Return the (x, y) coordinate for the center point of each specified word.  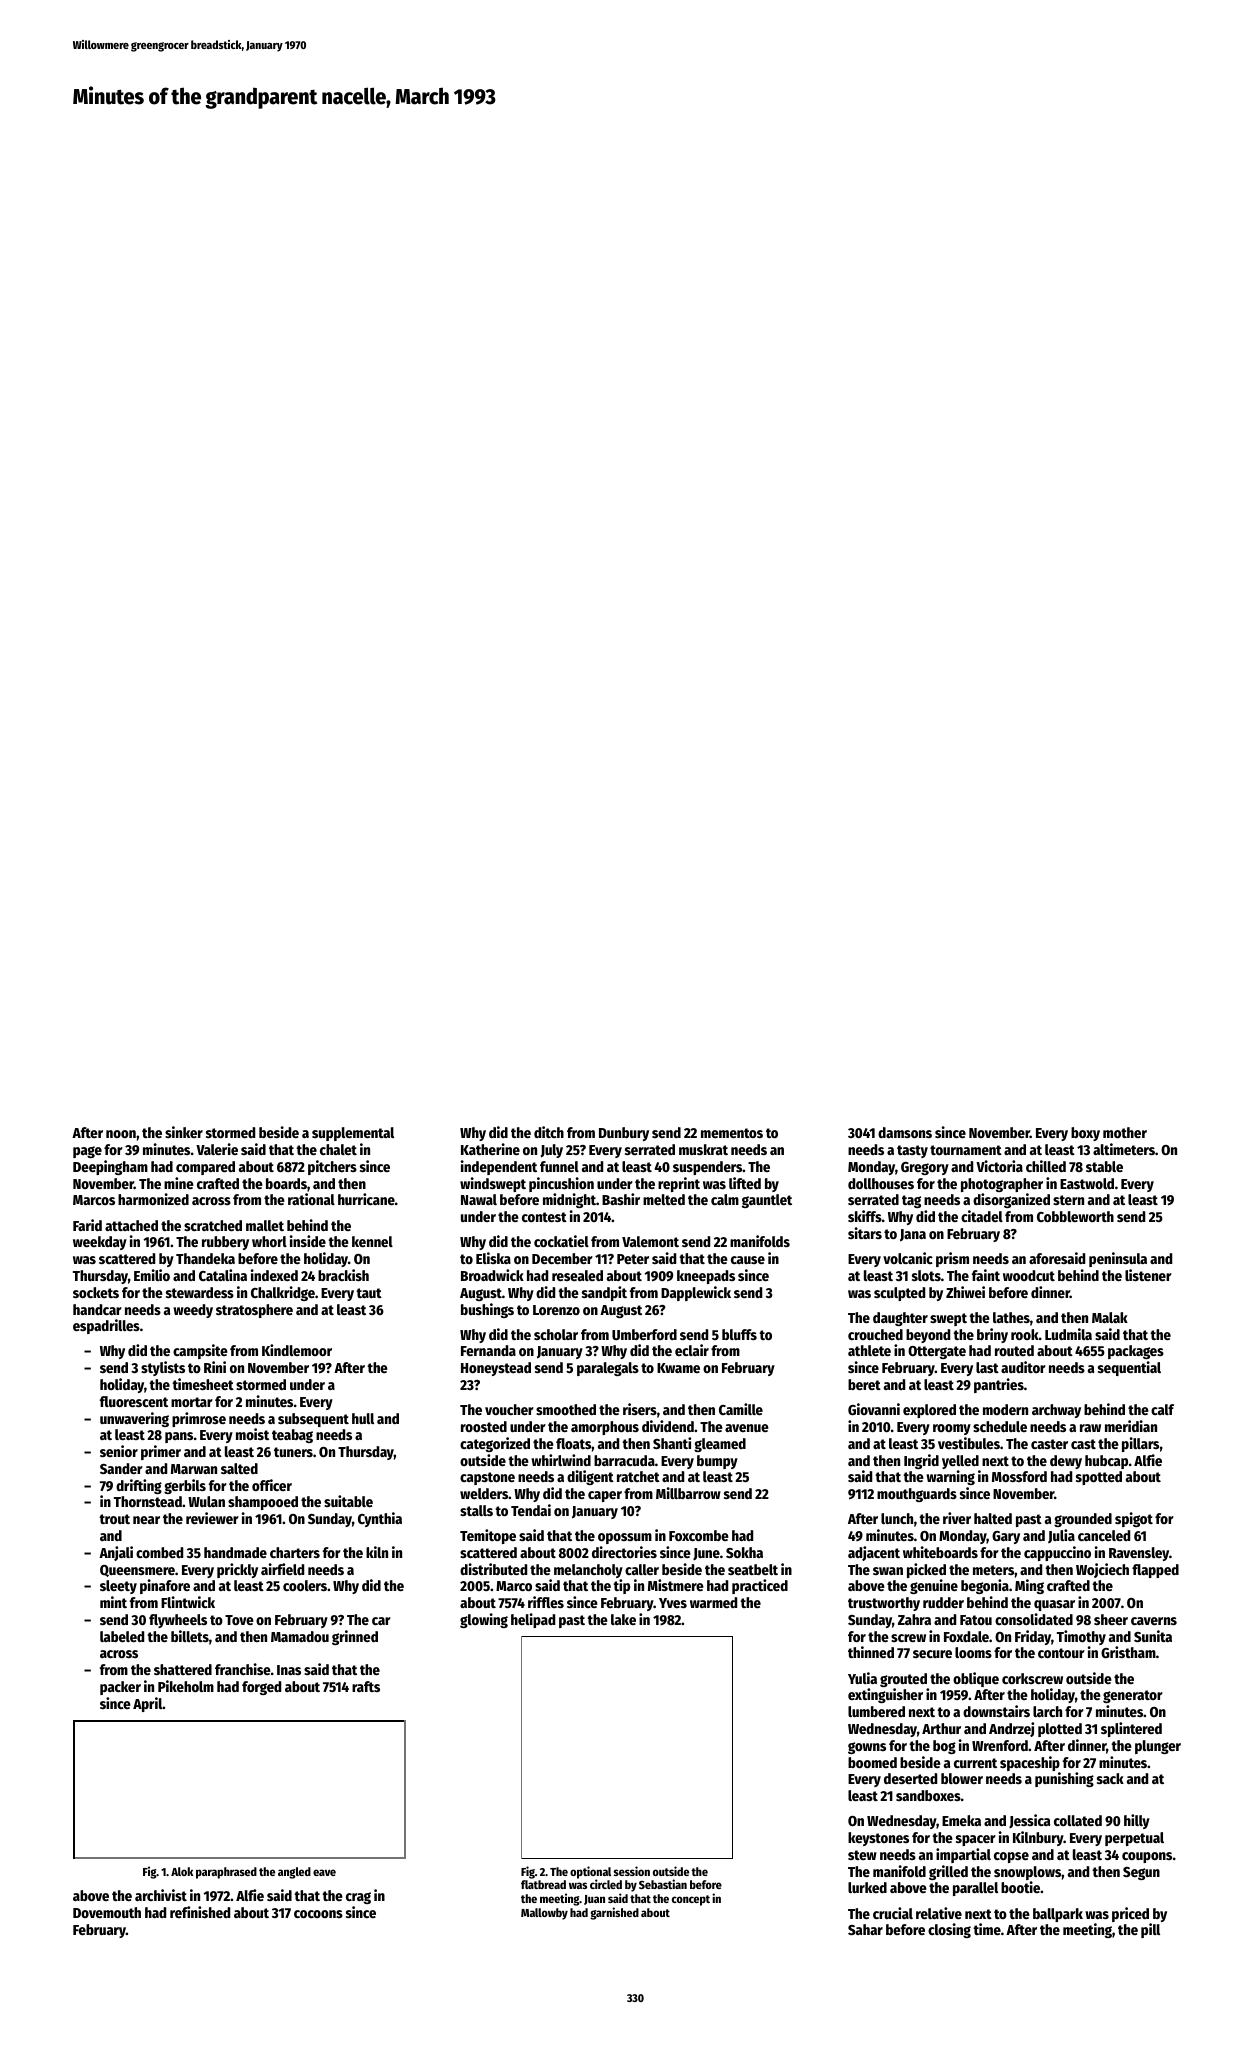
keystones (878, 1839)
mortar (192, 1402)
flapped (1155, 1571)
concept (691, 1900)
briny (992, 1335)
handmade (235, 1552)
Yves (673, 1603)
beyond (928, 1336)
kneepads (706, 1277)
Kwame (678, 1368)
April (148, 1704)
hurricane (366, 1199)
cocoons (318, 1914)
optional (590, 1873)
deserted (910, 1778)
